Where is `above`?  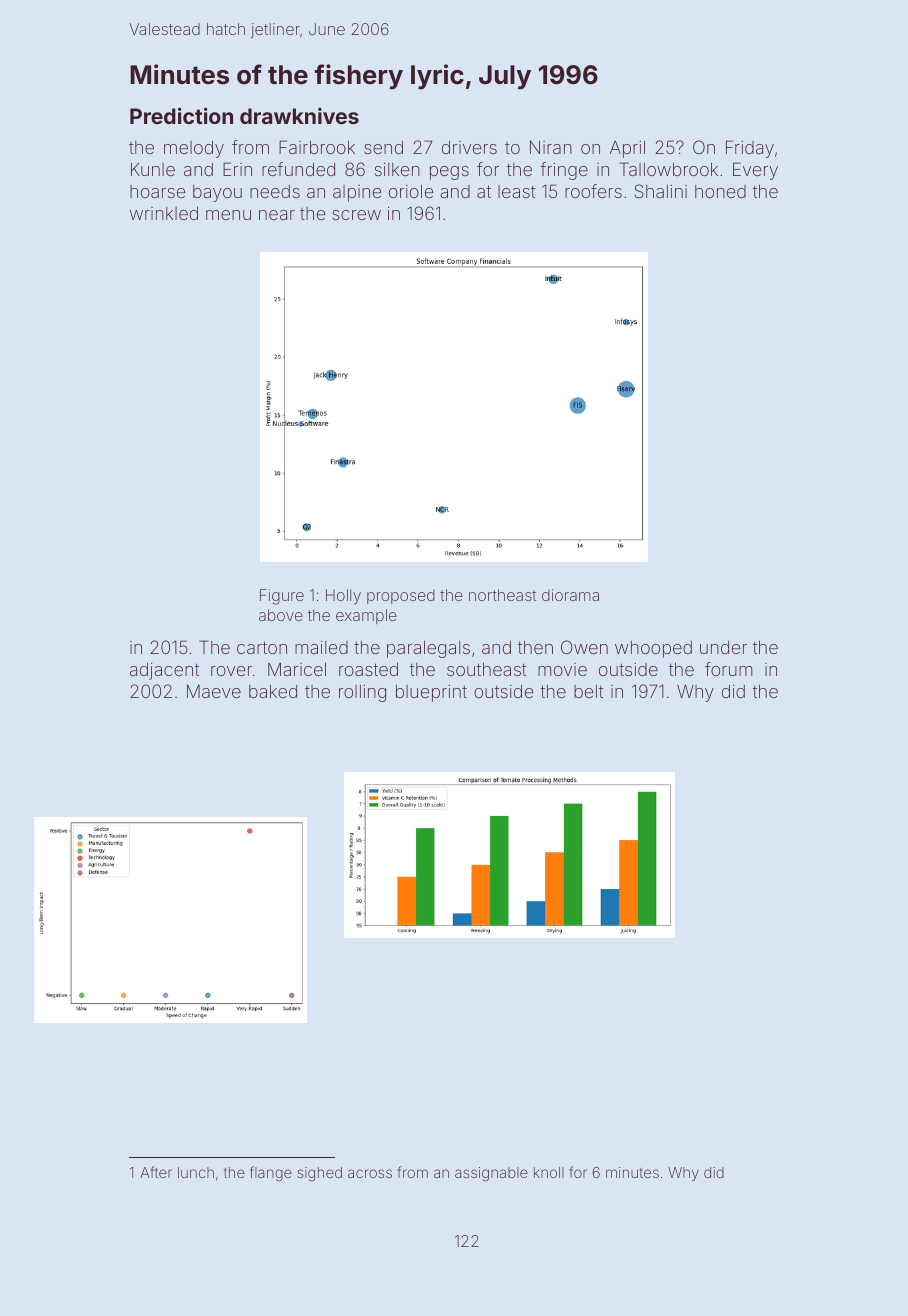 above is located at coordinates (281, 615).
